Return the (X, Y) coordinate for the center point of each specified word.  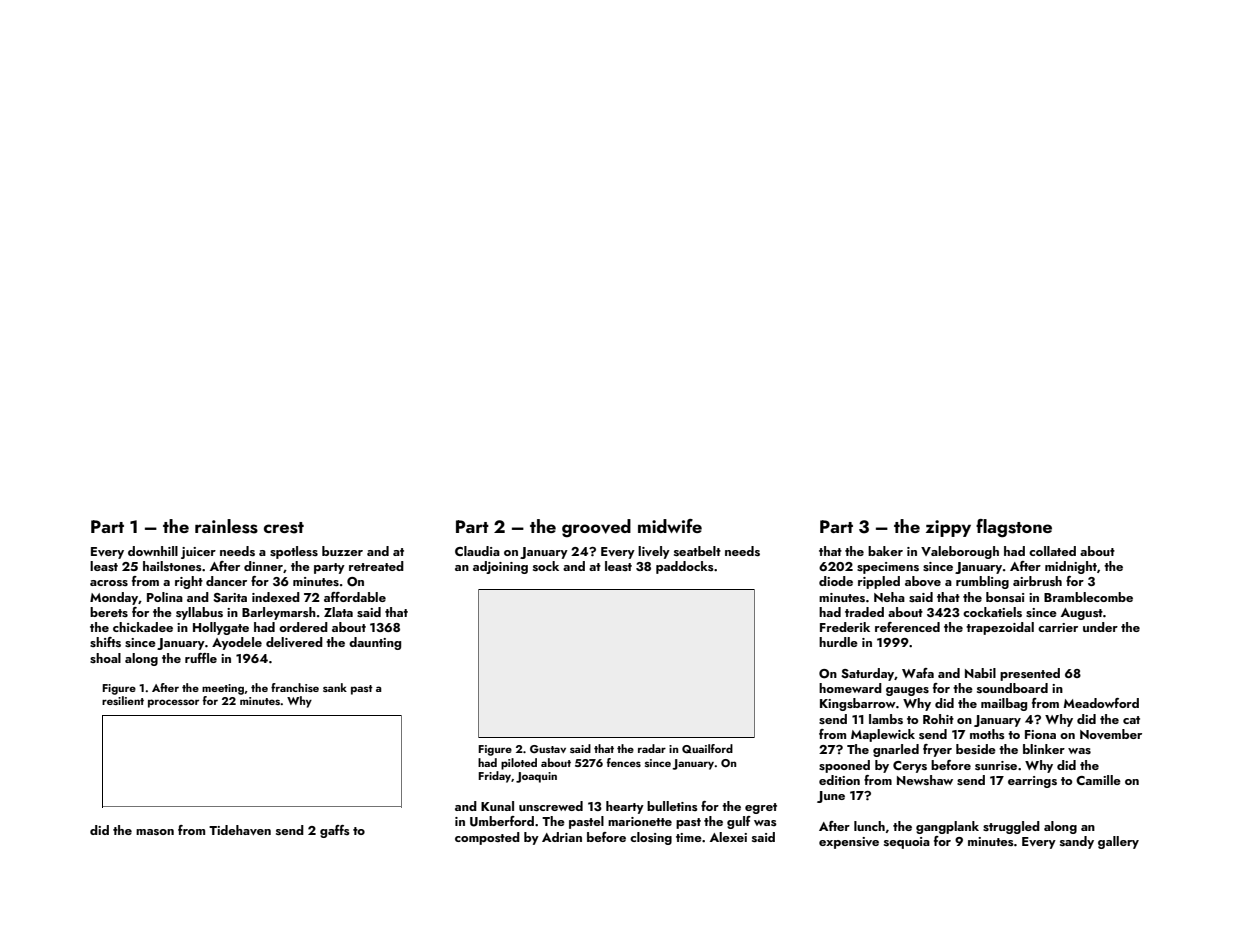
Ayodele (237, 643)
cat (1131, 720)
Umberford (502, 821)
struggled (1011, 827)
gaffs (335, 831)
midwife (670, 526)
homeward (850, 688)
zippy (948, 528)
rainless (226, 526)
